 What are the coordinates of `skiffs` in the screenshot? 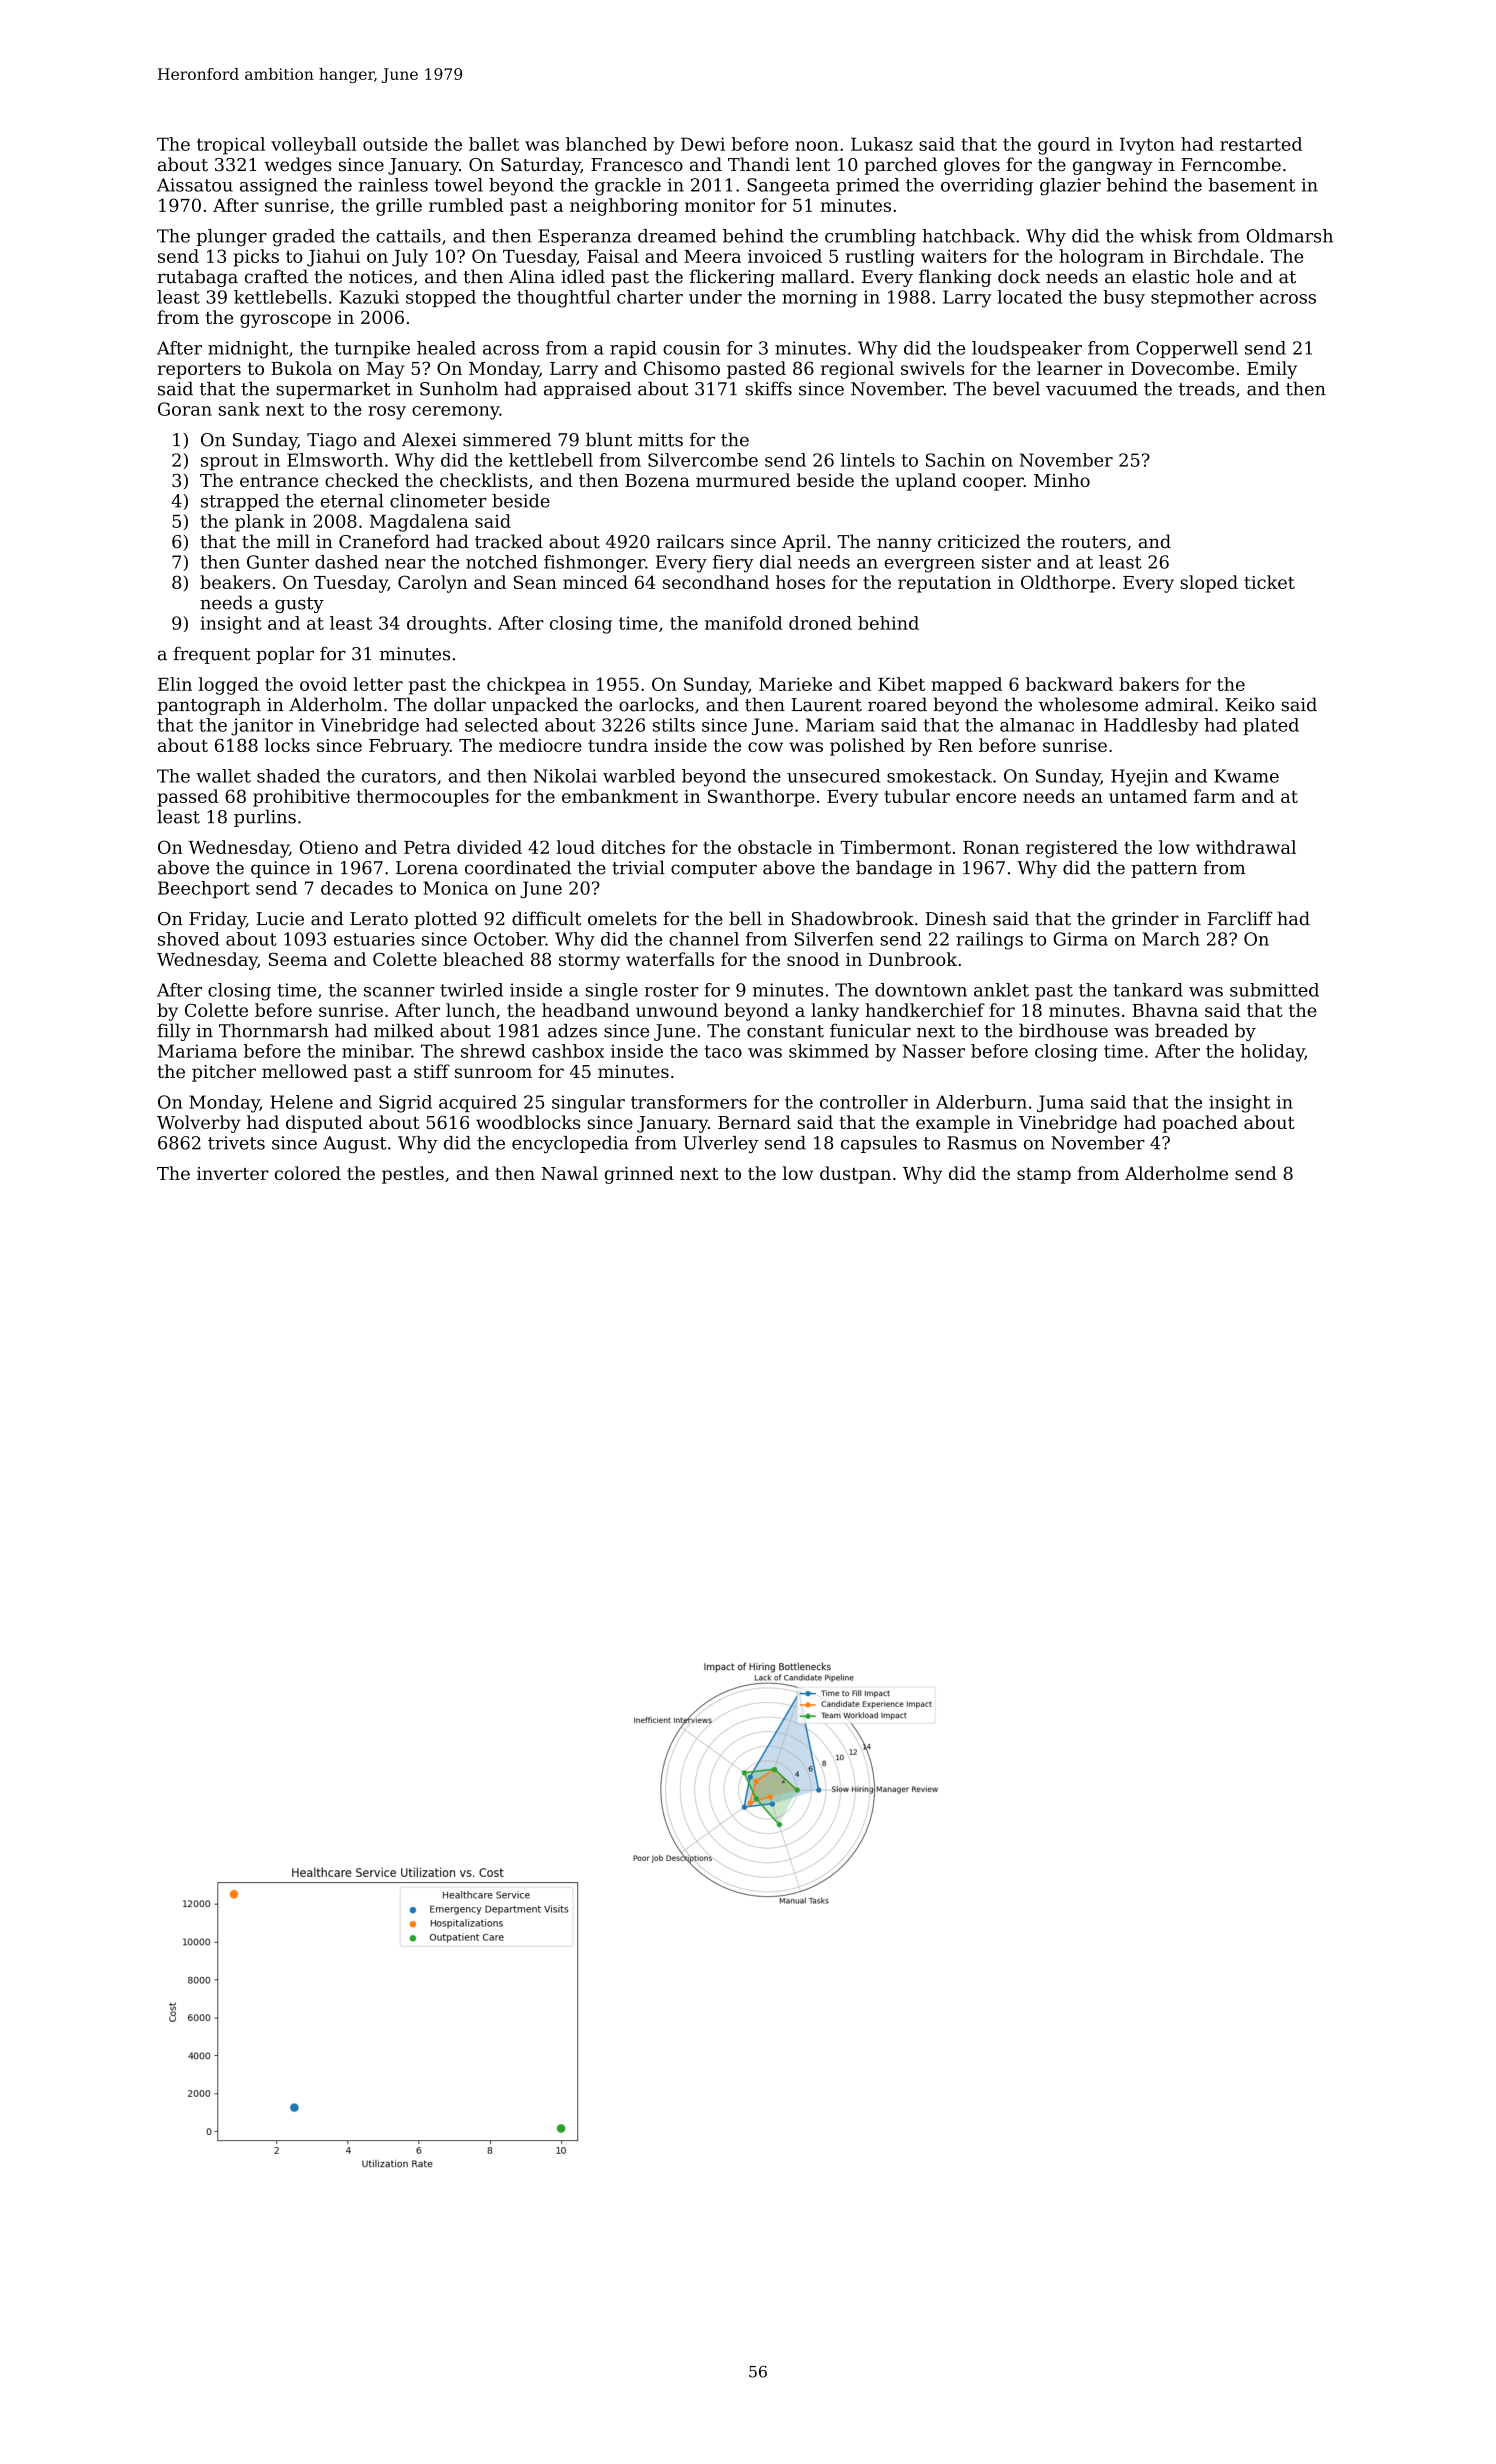 It's located at (769, 388).
